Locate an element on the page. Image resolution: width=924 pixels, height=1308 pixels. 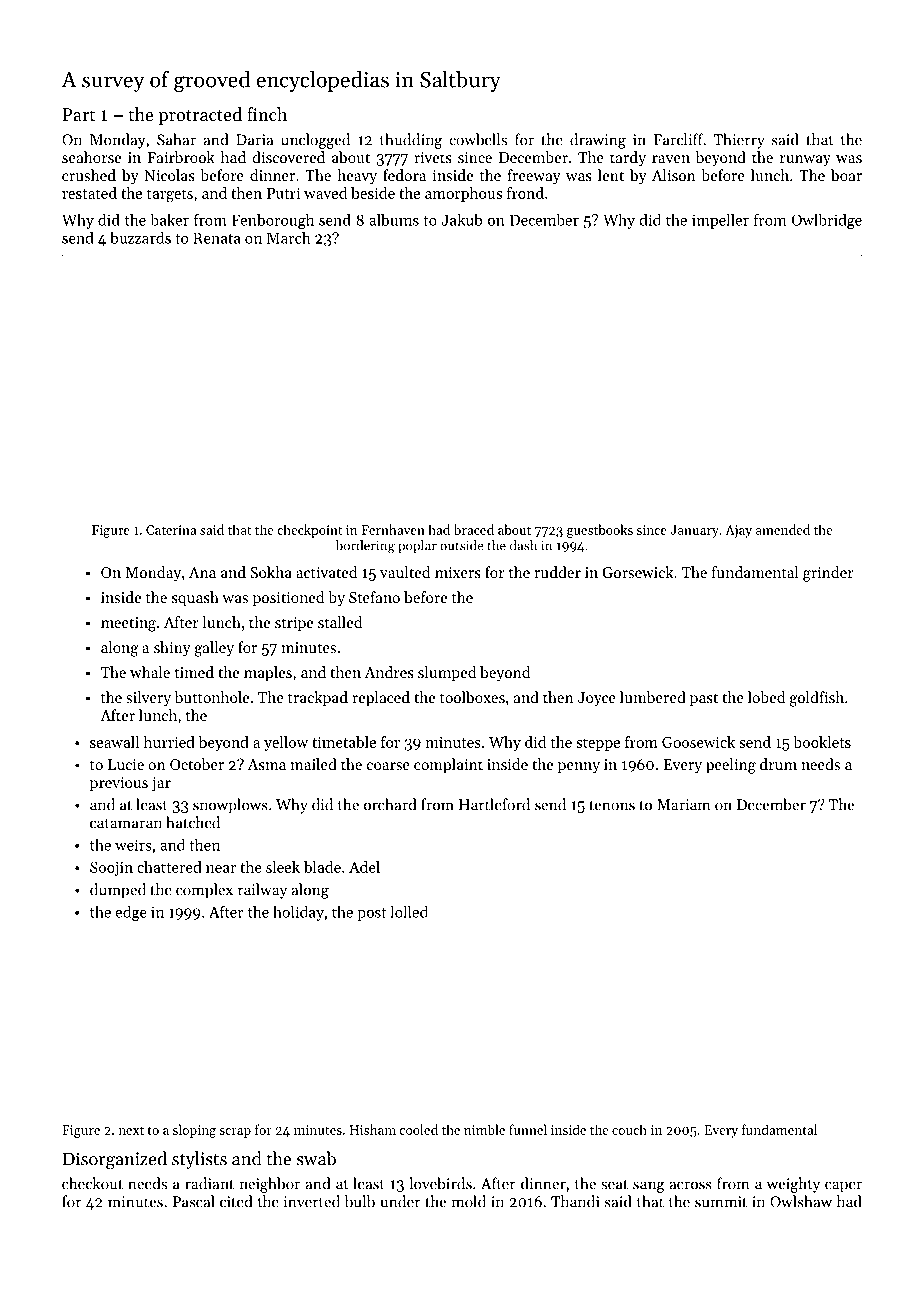
Renata is located at coordinates (217, 238).
